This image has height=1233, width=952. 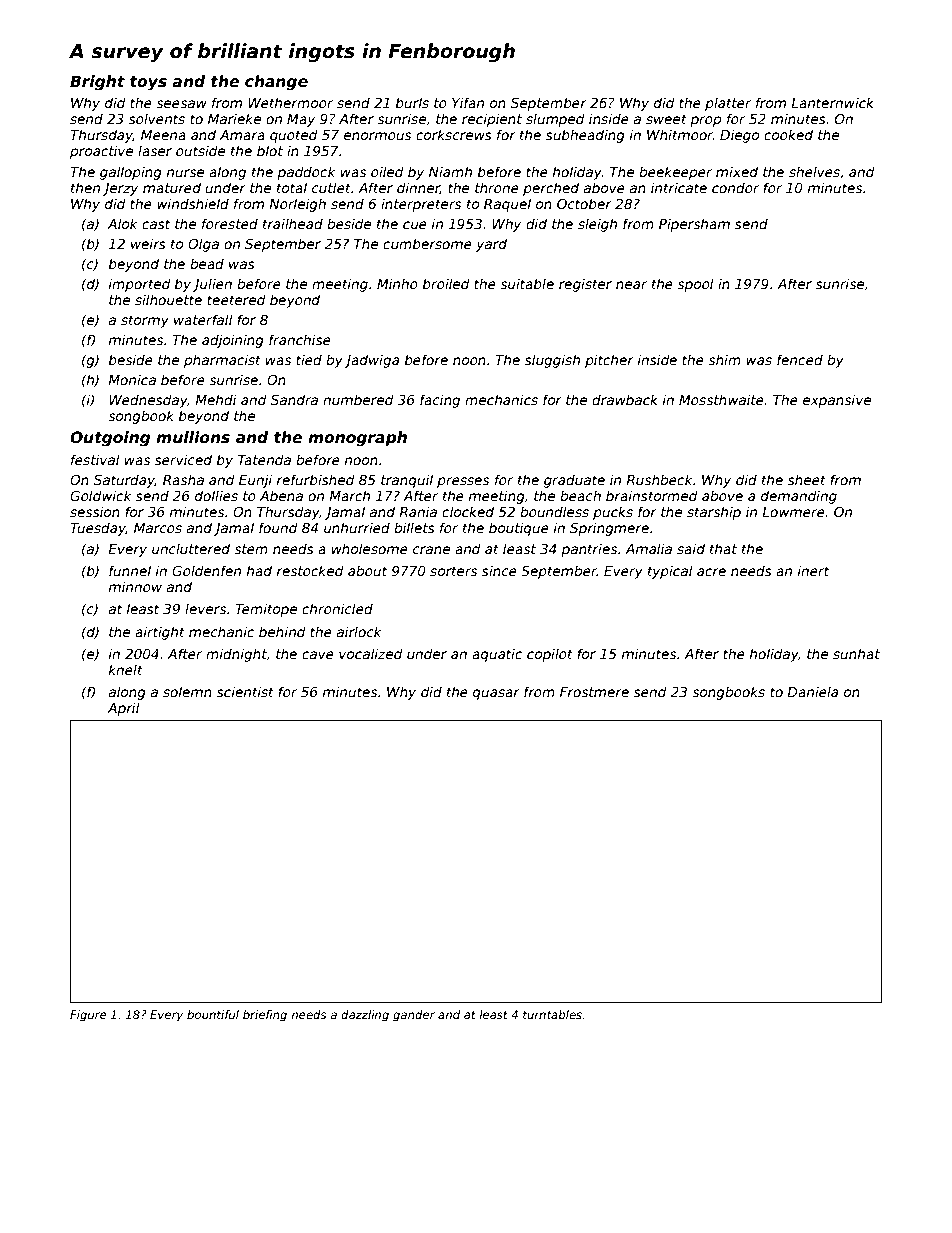 What do you see at coordinates (496, 694) in the image?
I see `quasar` at bounding box center [496, 694].
